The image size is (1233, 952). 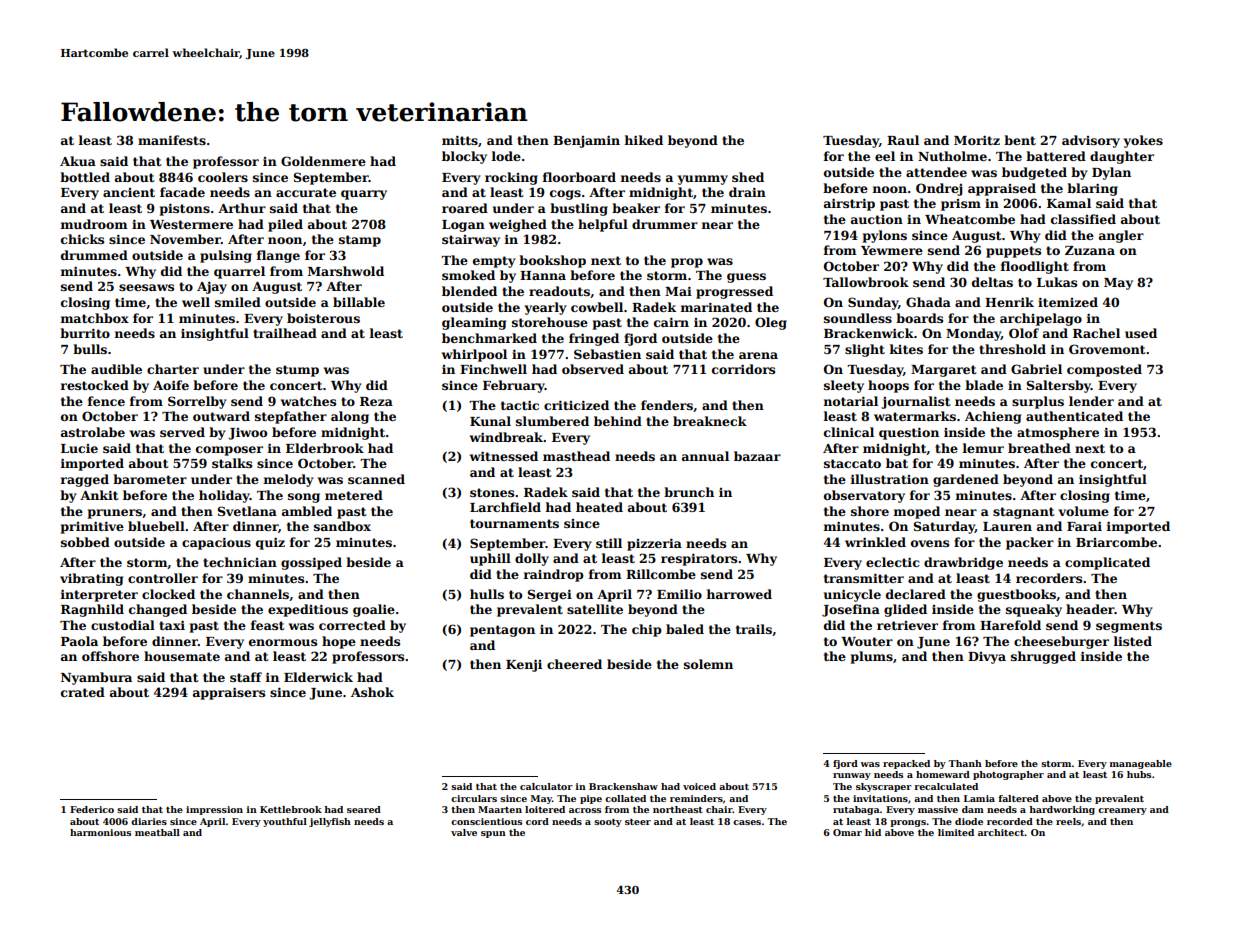 What do you see at coordinates (172, 140) in the screenshot?
I see `manifests` at bounding box center [172, 140].
